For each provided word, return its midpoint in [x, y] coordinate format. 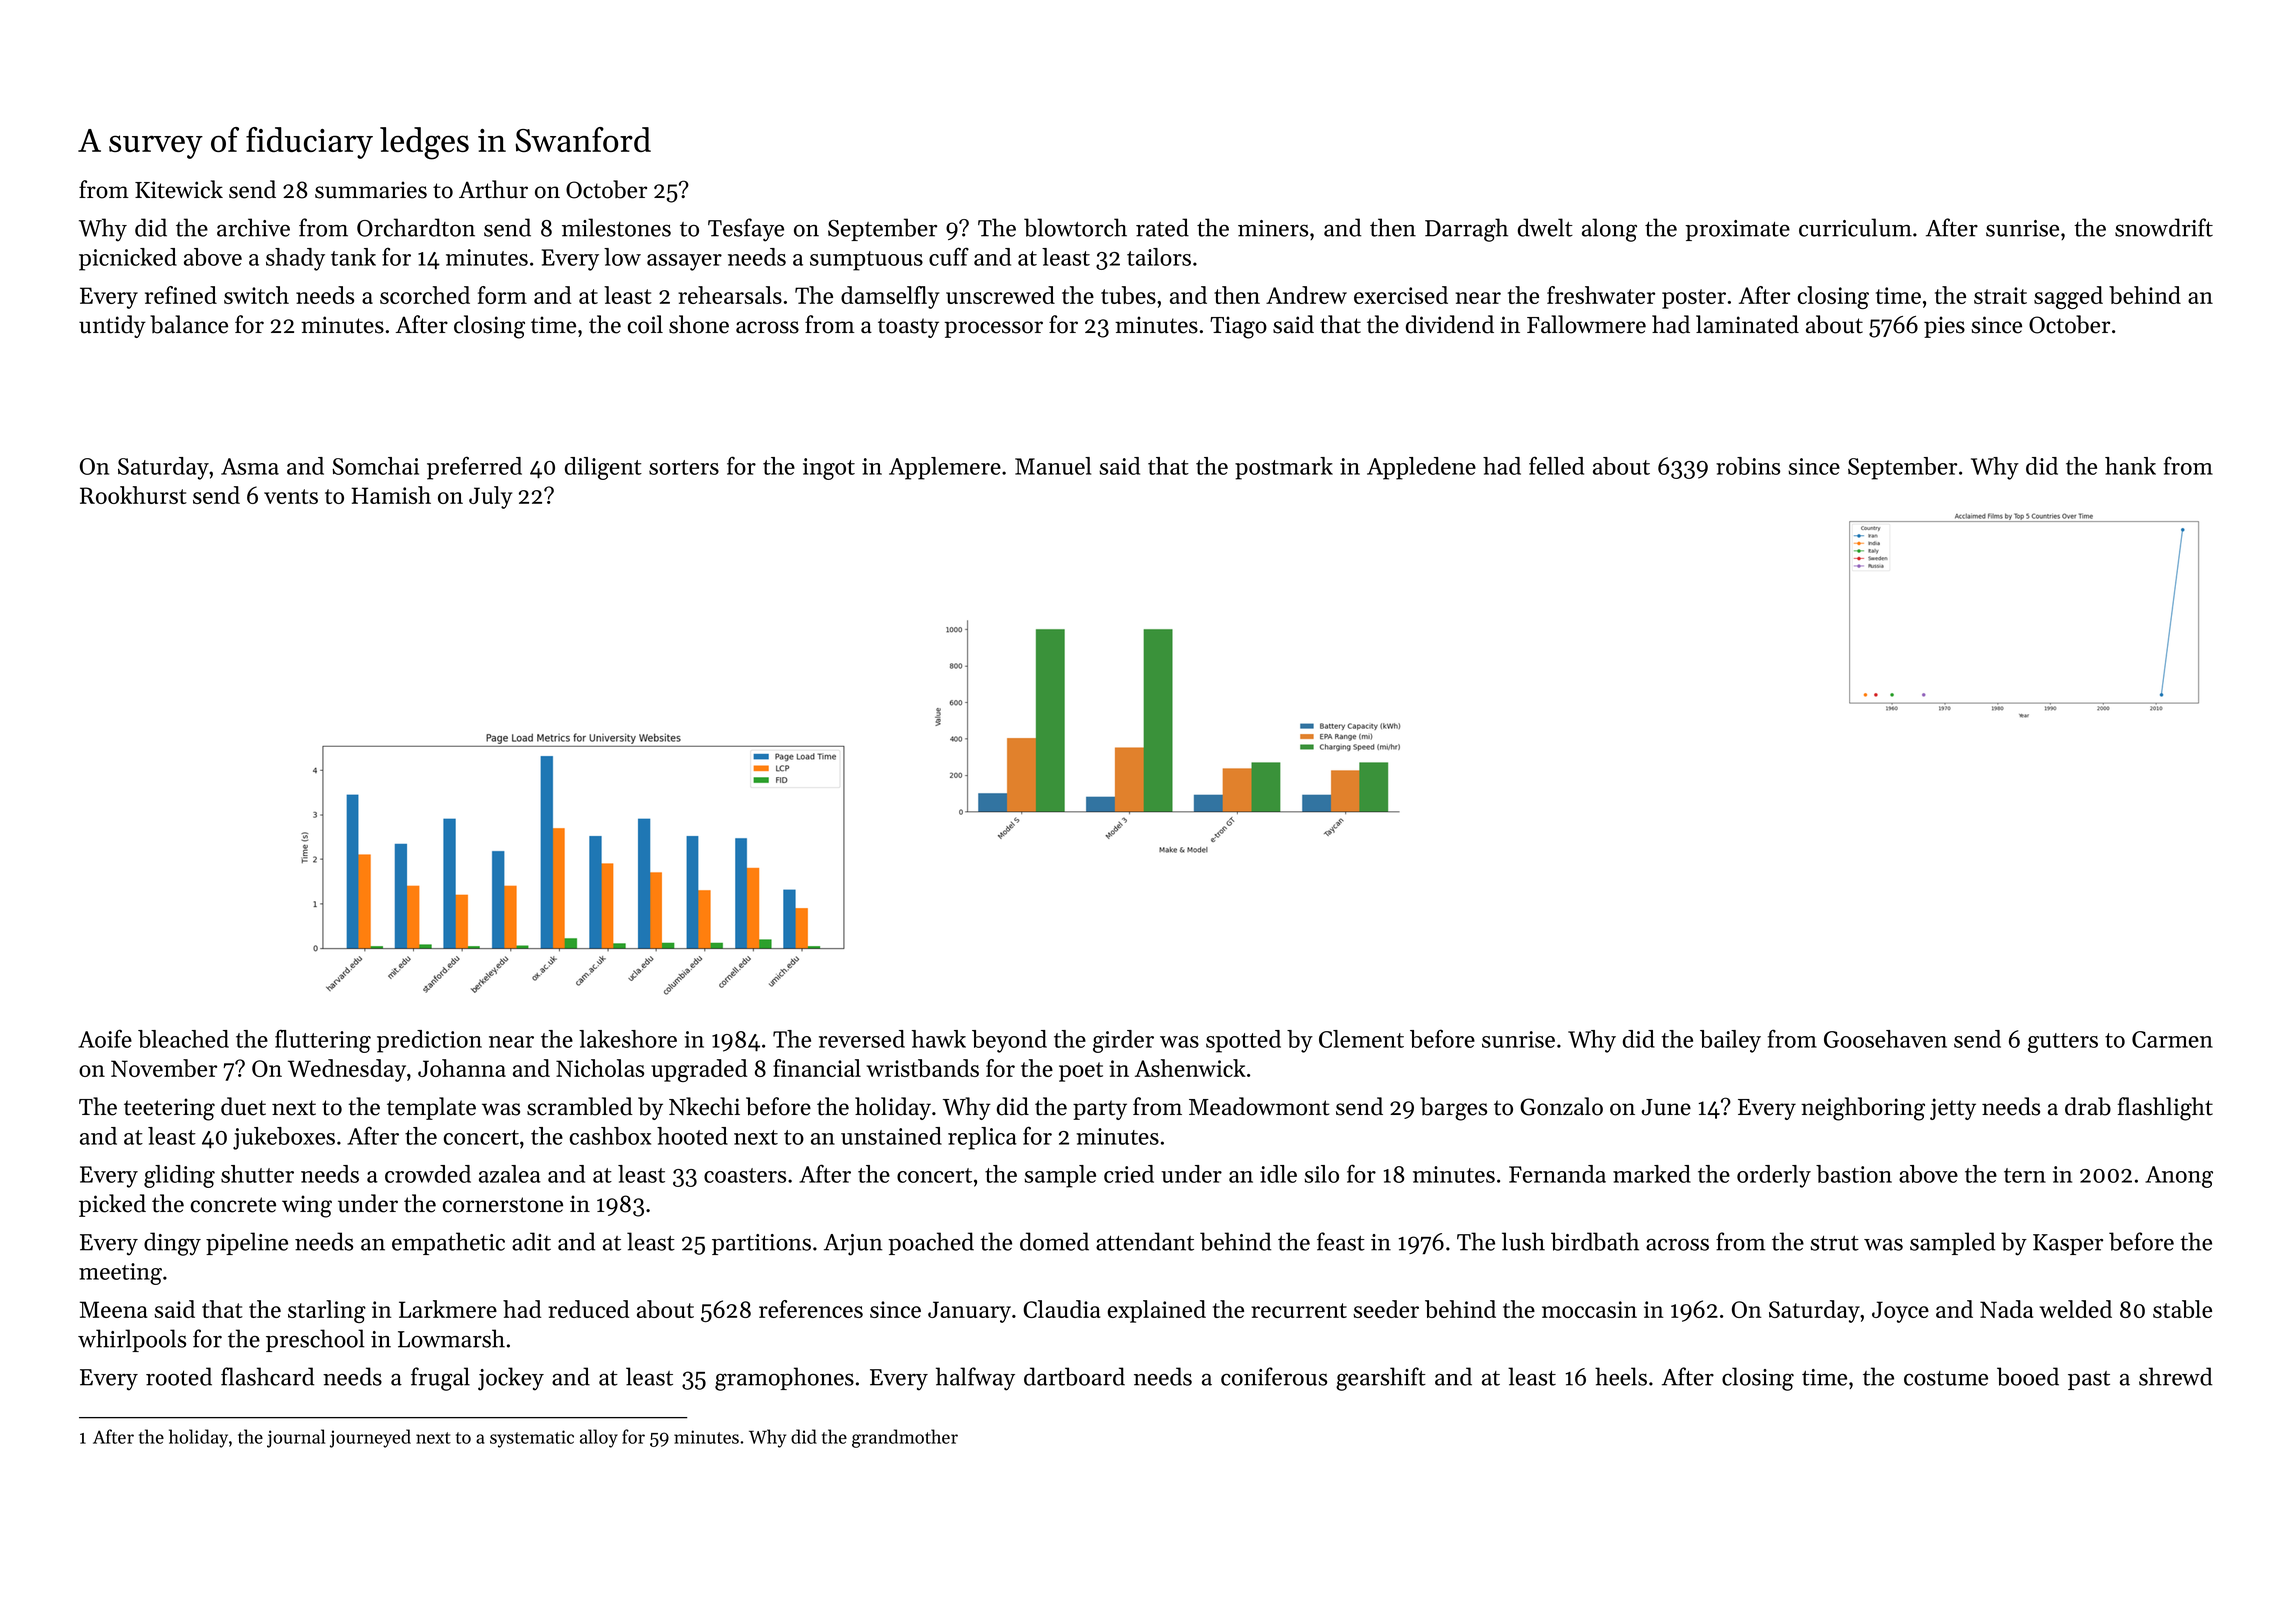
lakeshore [628, 1039]
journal [296, 1438]
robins [1748, 466]
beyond [1009, 1041]
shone [699, 324]
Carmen [2172, 1039]
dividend [1450, 324]
